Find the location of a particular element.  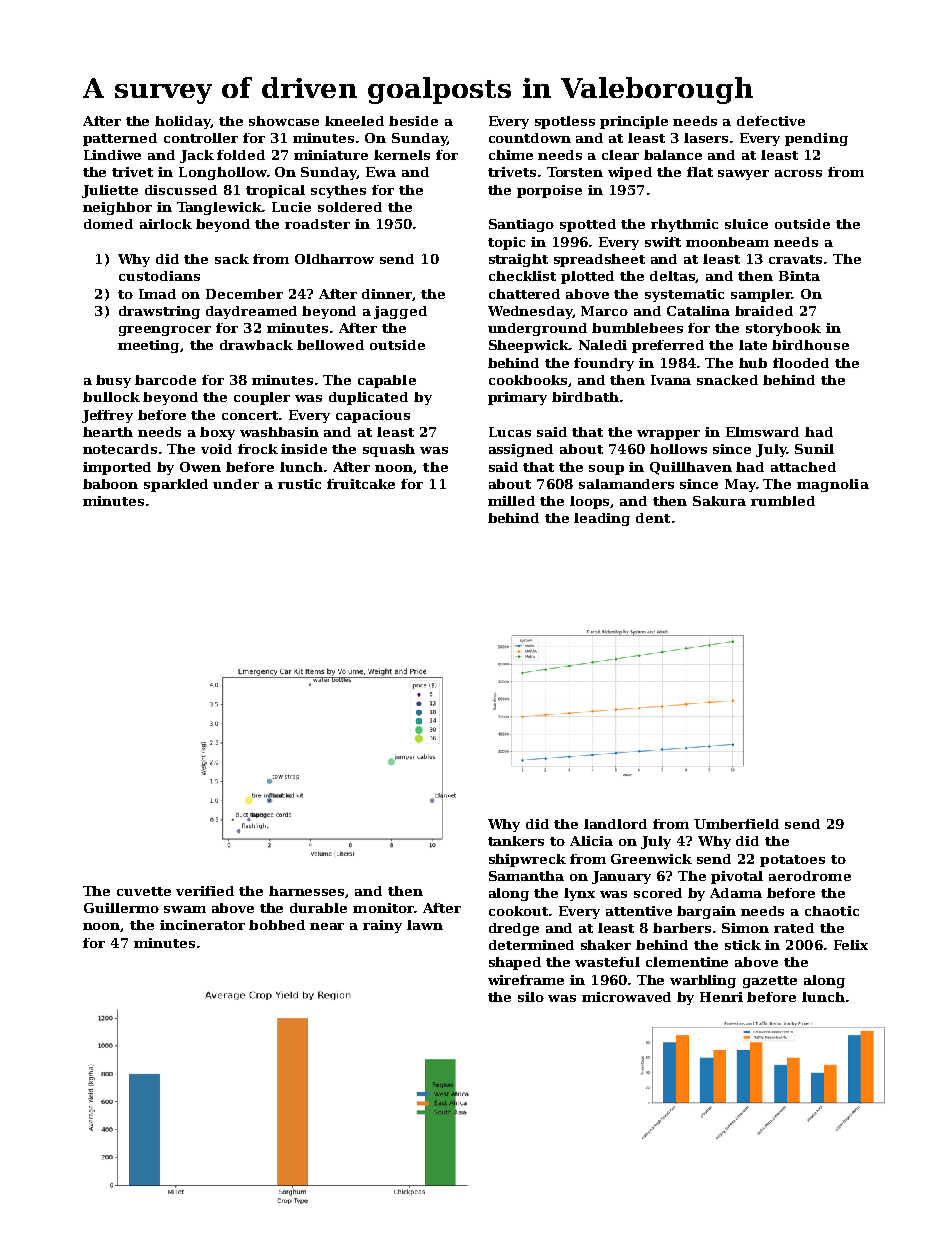

Sakura is located at coordinates (719, 501).
